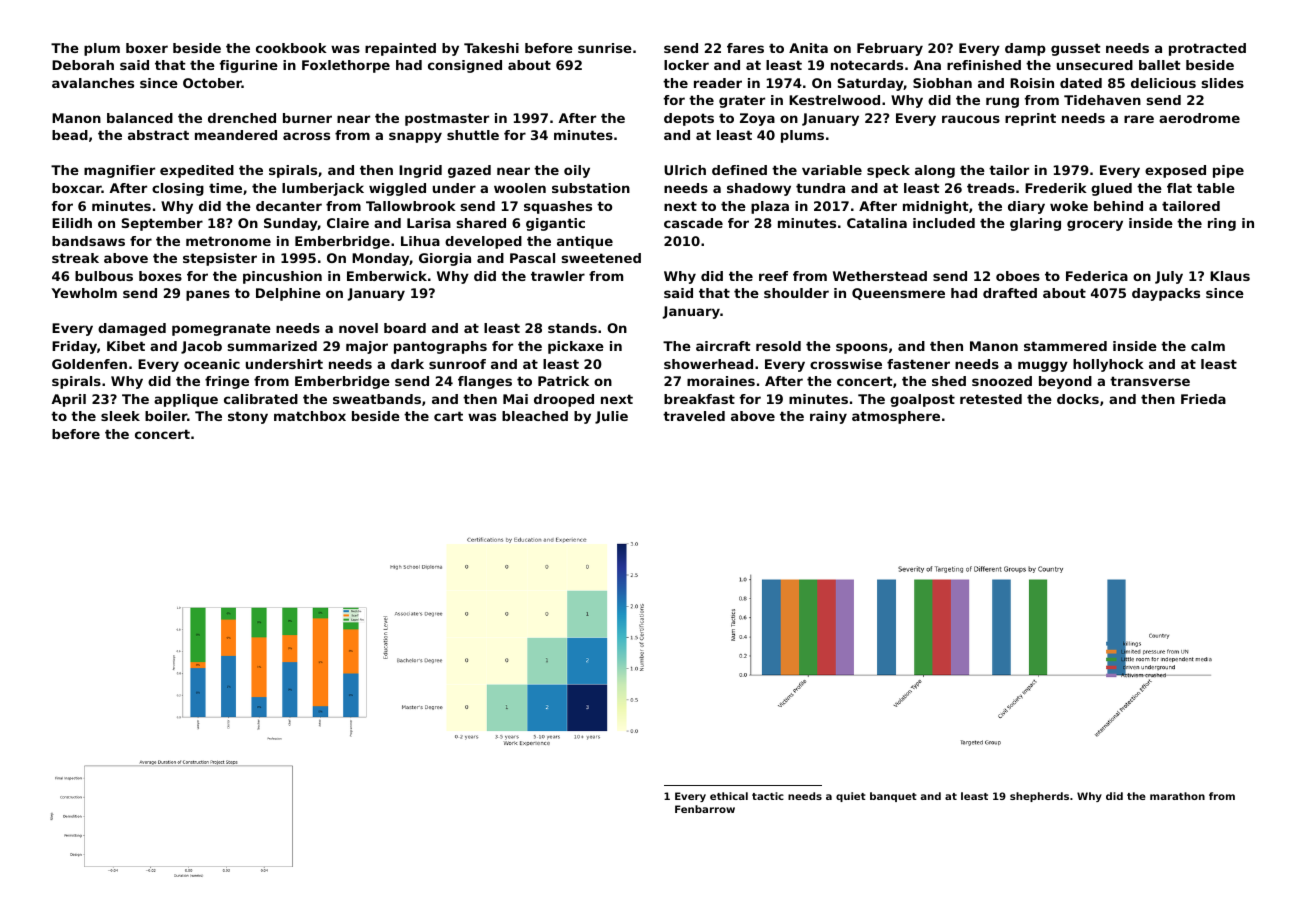 This screenshot has height=924, width=1308. Describe the element at coordinates (705, 809) in the screenshot. I see `Fenbarrow` at that location.
